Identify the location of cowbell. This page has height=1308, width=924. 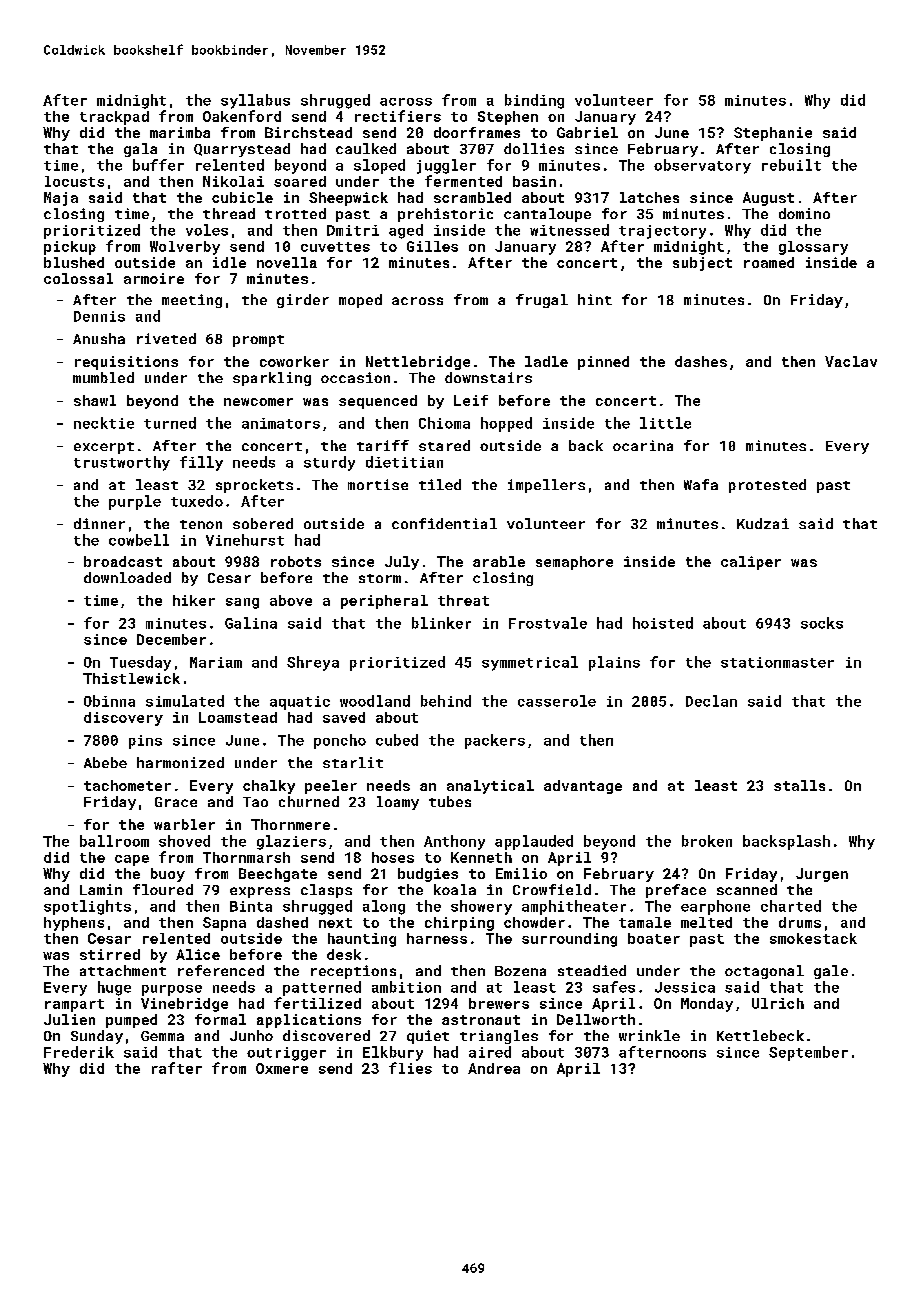
(139, 540).
